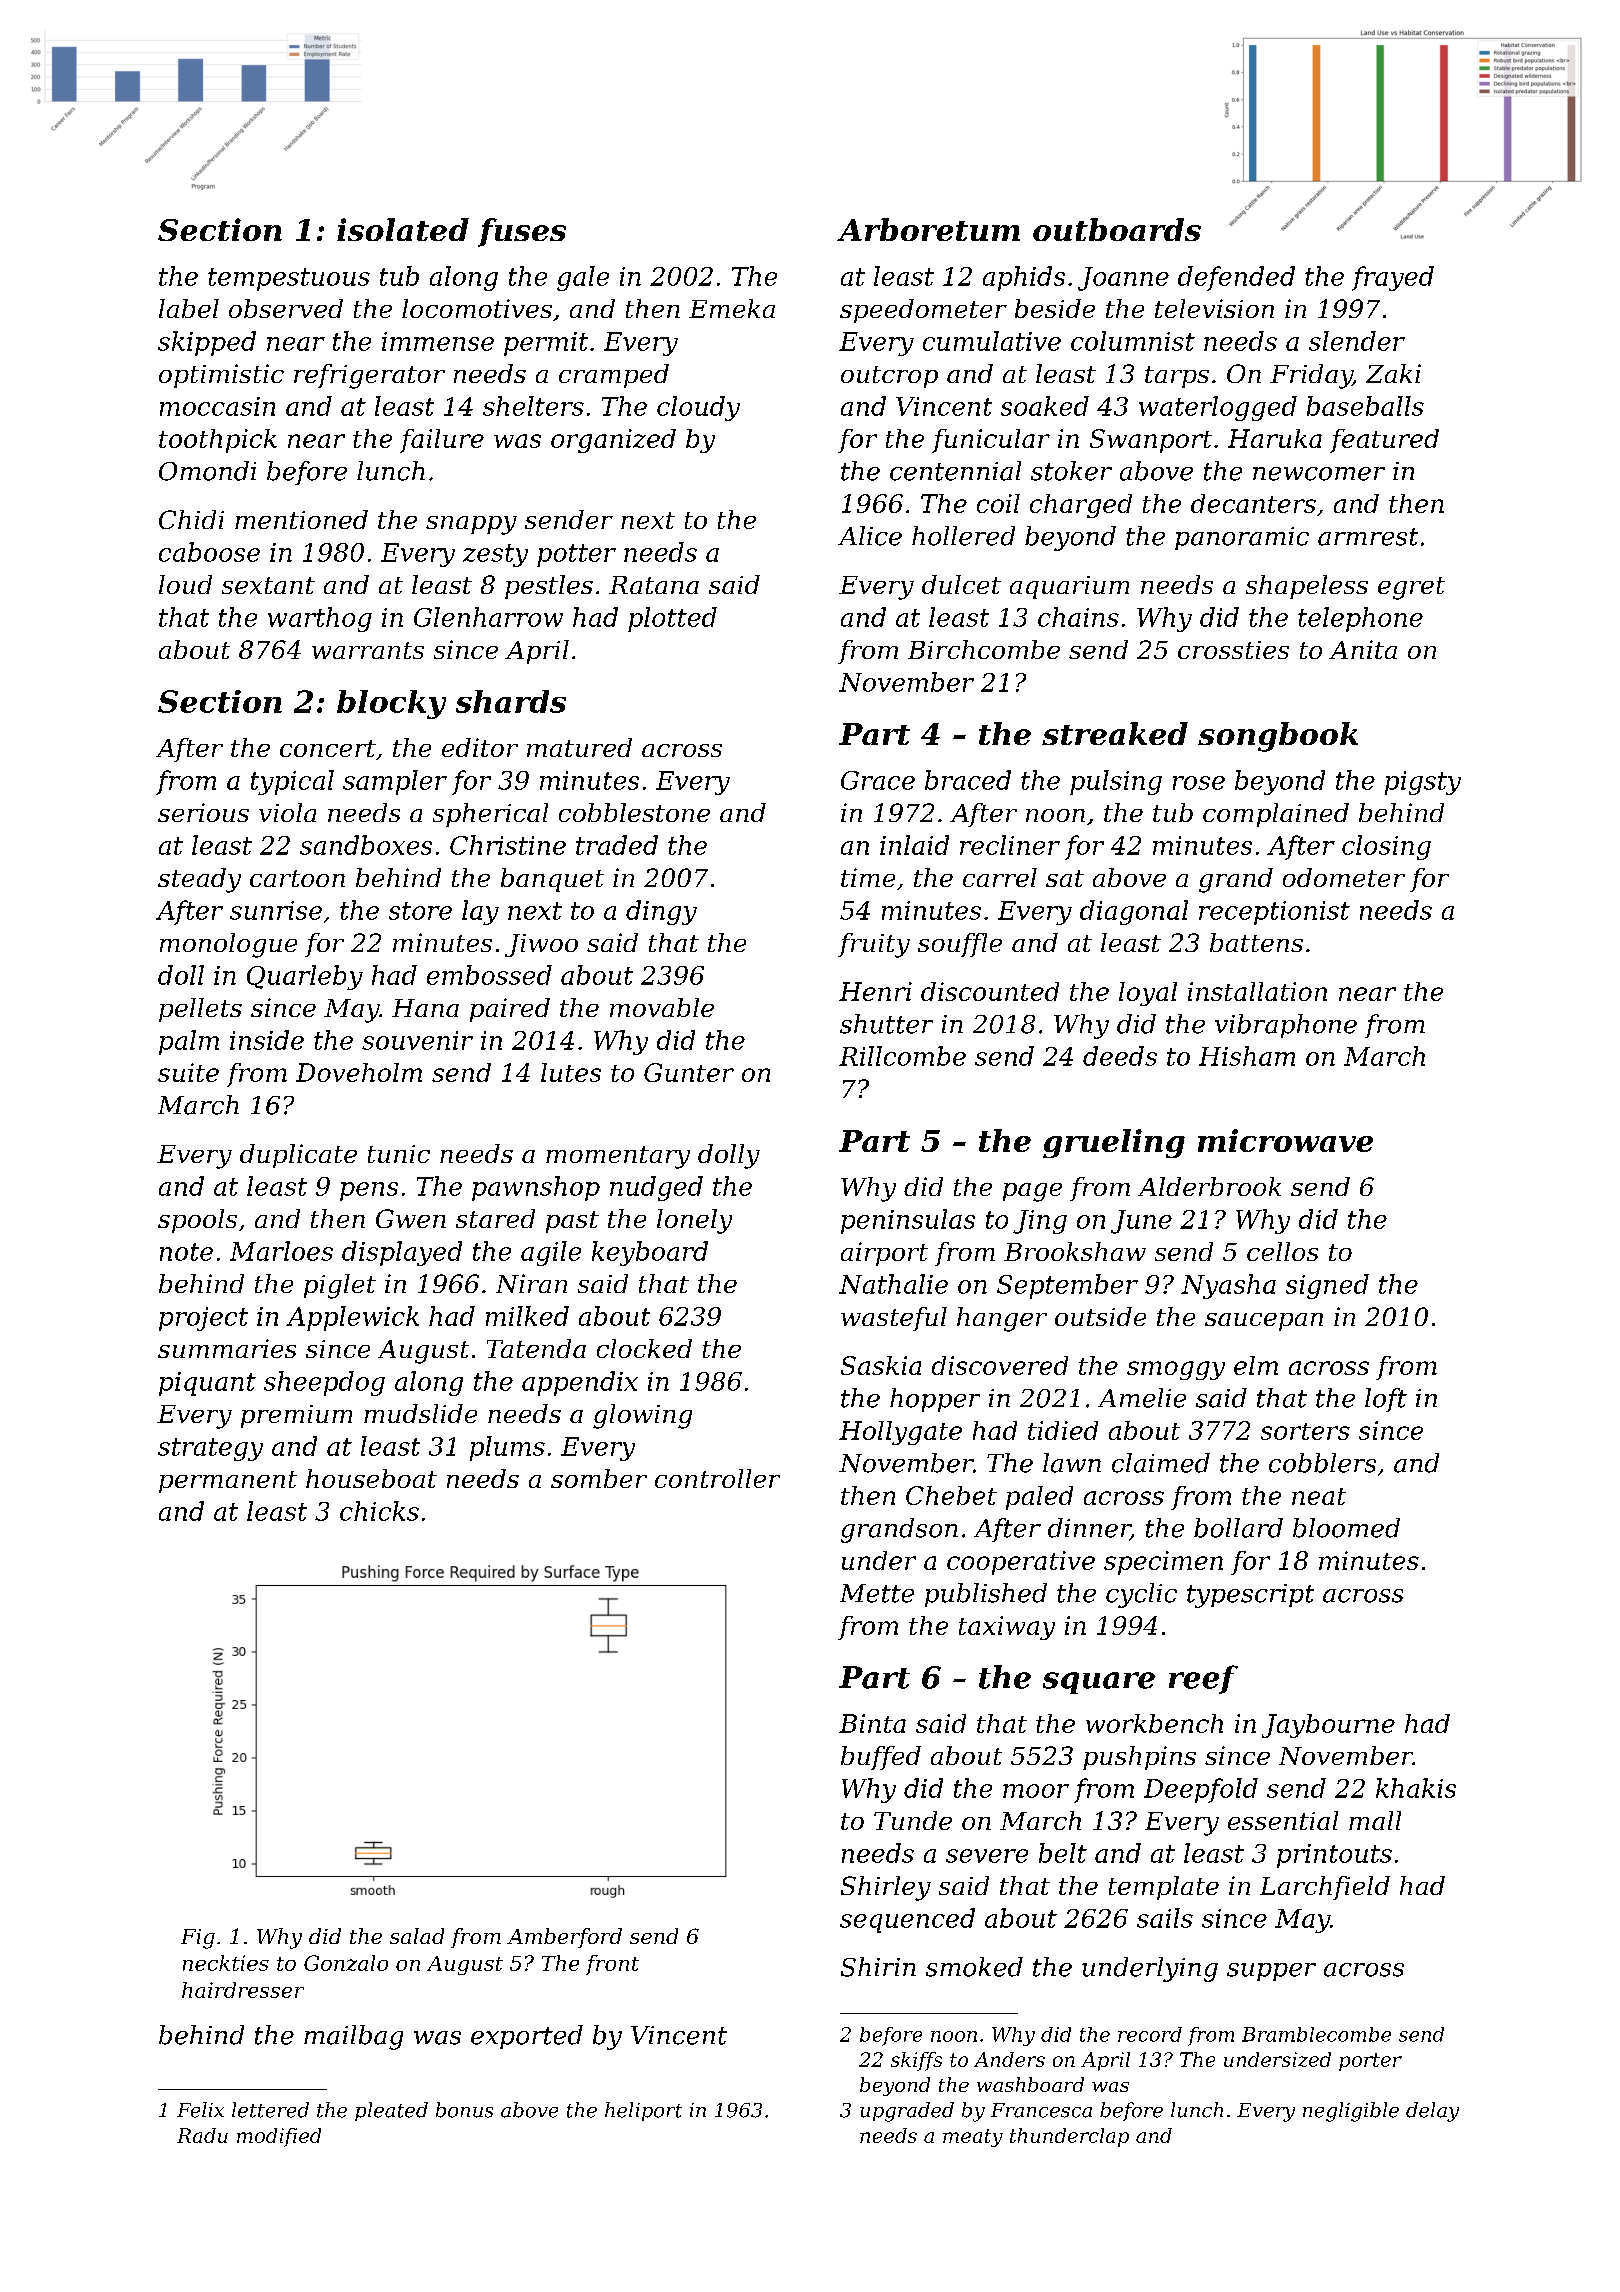 The image size is (1620, 2292). Describe the element at coordinates (243, 1990) in the screenshot. I see `hairdresser` at that location.
